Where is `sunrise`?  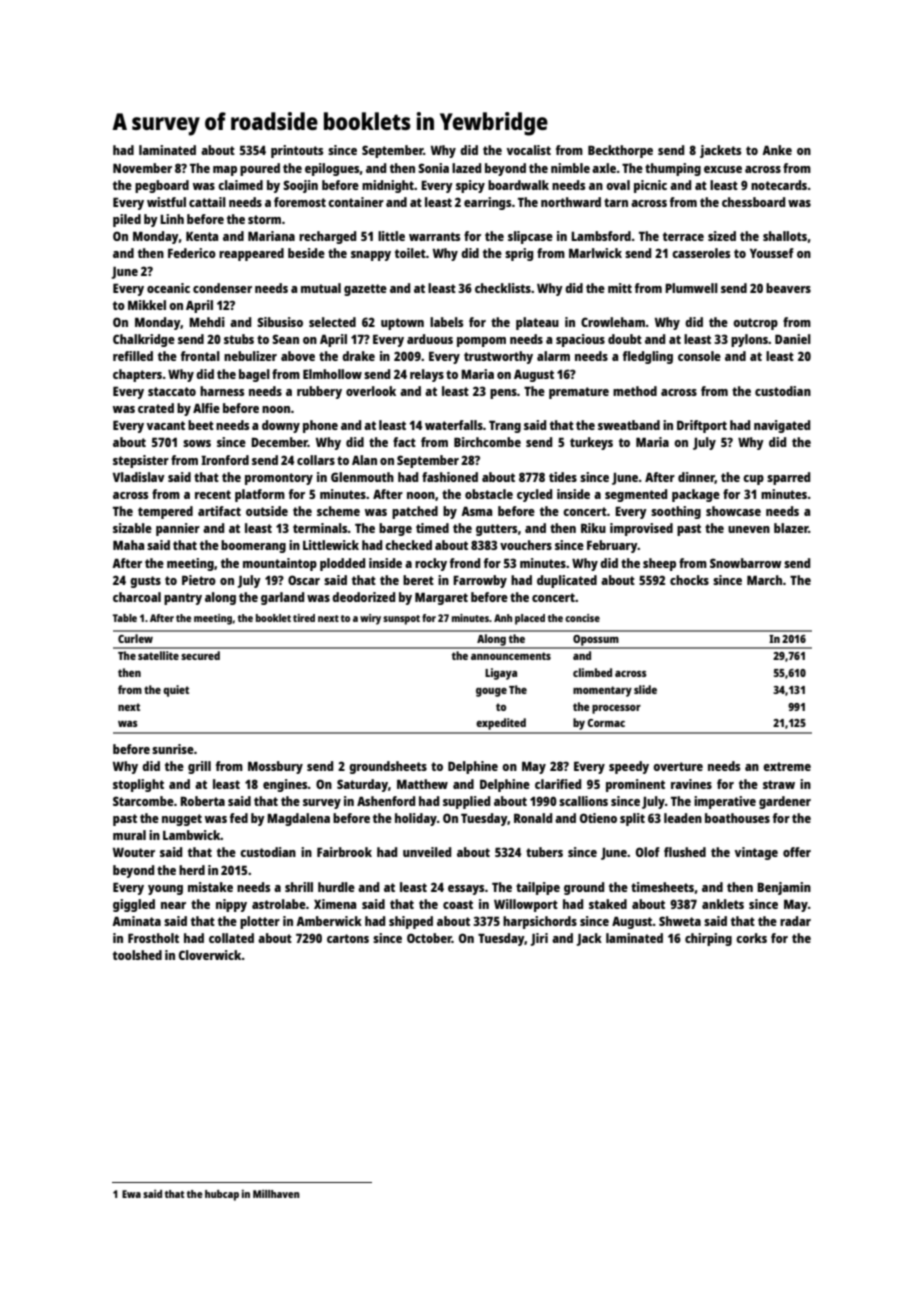 sunrise is located at coordinates (173, 749).
